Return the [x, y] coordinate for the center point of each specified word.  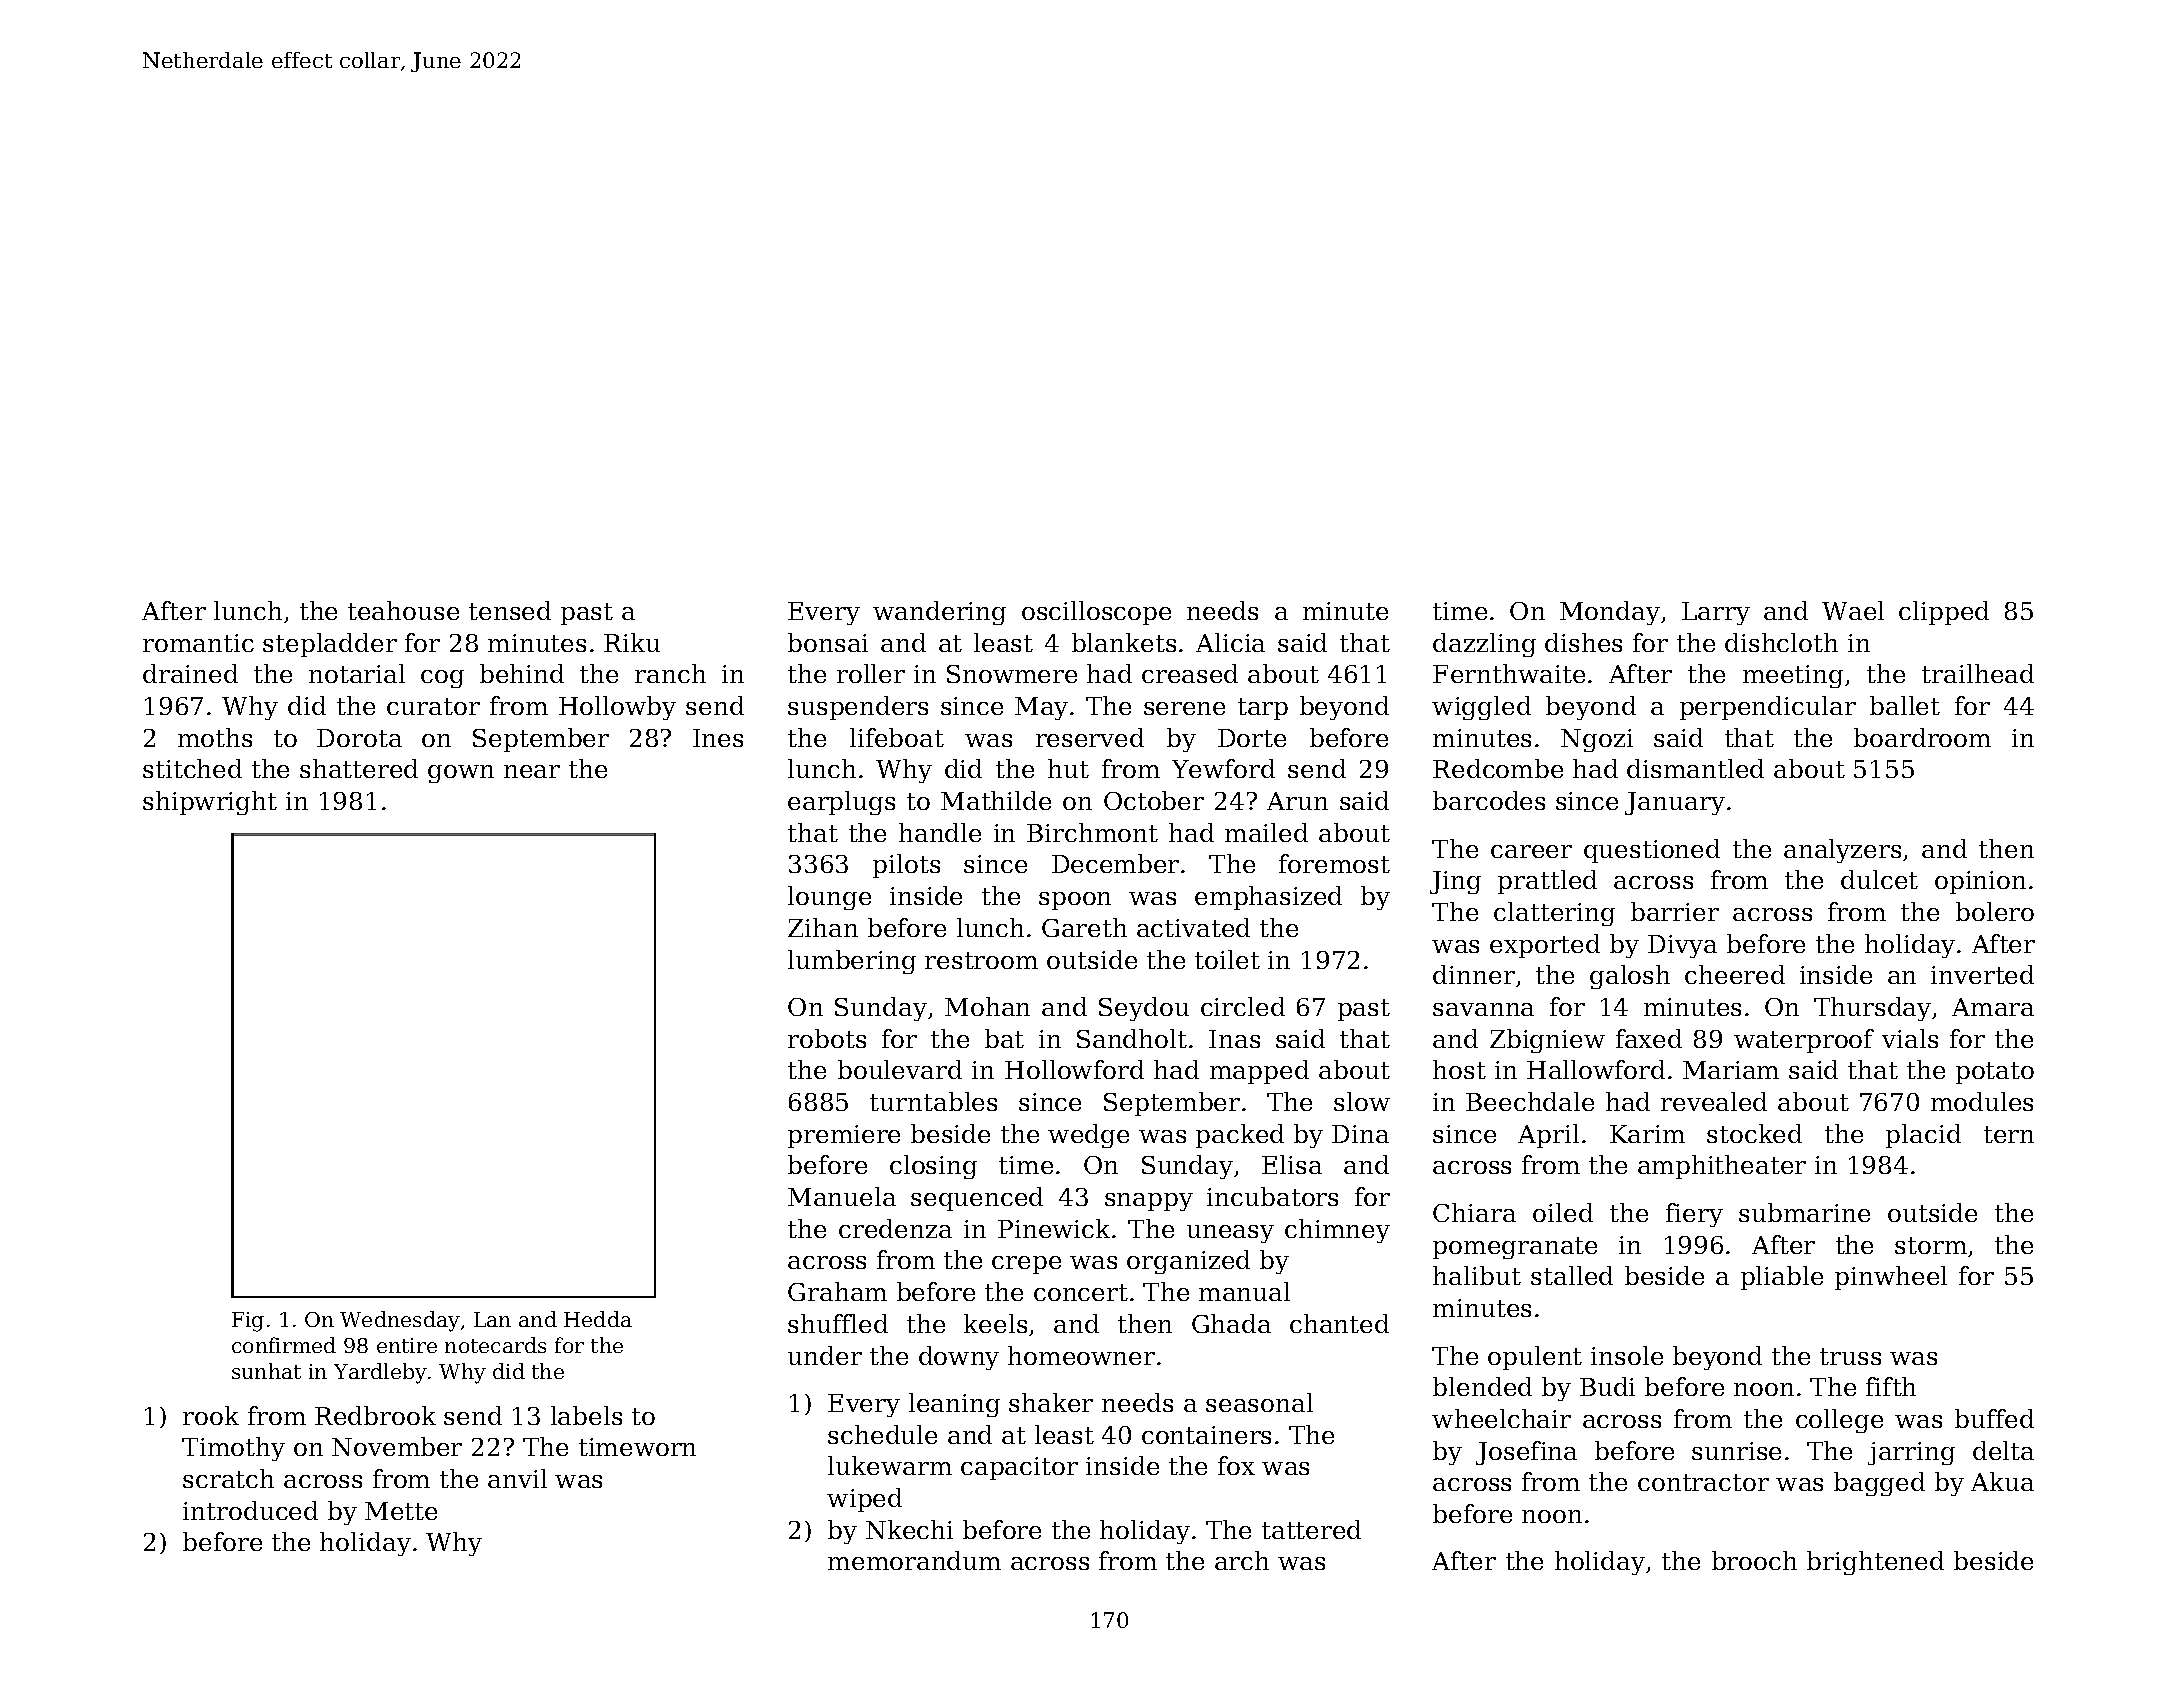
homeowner [1081, 1355]
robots [827, 1038]
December [1115, 863]
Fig [248, 1322]
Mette [401, 1511]
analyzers [1842, 851]
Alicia [1230, 642]
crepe [1026, 1265]
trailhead [1978, 673]
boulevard [900, 1069]
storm [1931, 1245]
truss [1850, 1356]
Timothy [233, 1449]
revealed [1714, 1101]
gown [461, 774]
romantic [198, 643]
